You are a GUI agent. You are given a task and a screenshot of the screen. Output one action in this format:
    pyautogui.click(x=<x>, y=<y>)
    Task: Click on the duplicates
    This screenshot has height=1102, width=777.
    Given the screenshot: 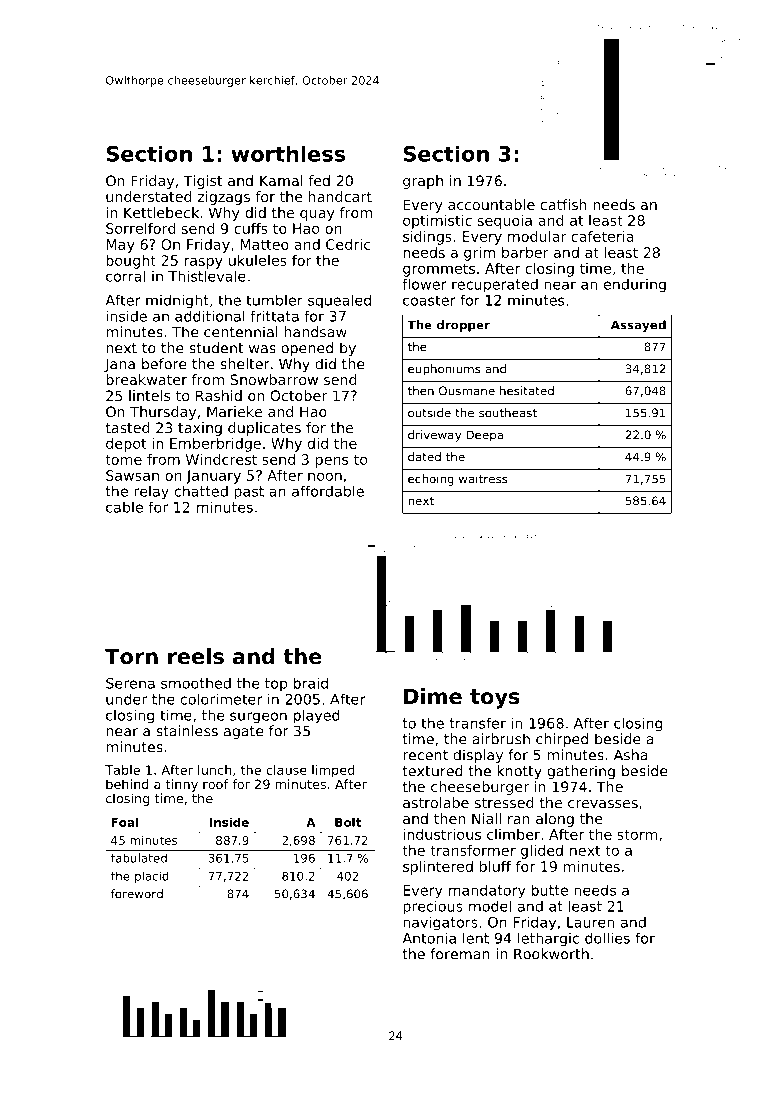 What is the action you would take?
    pyautogui.click(x=264, y=429)
